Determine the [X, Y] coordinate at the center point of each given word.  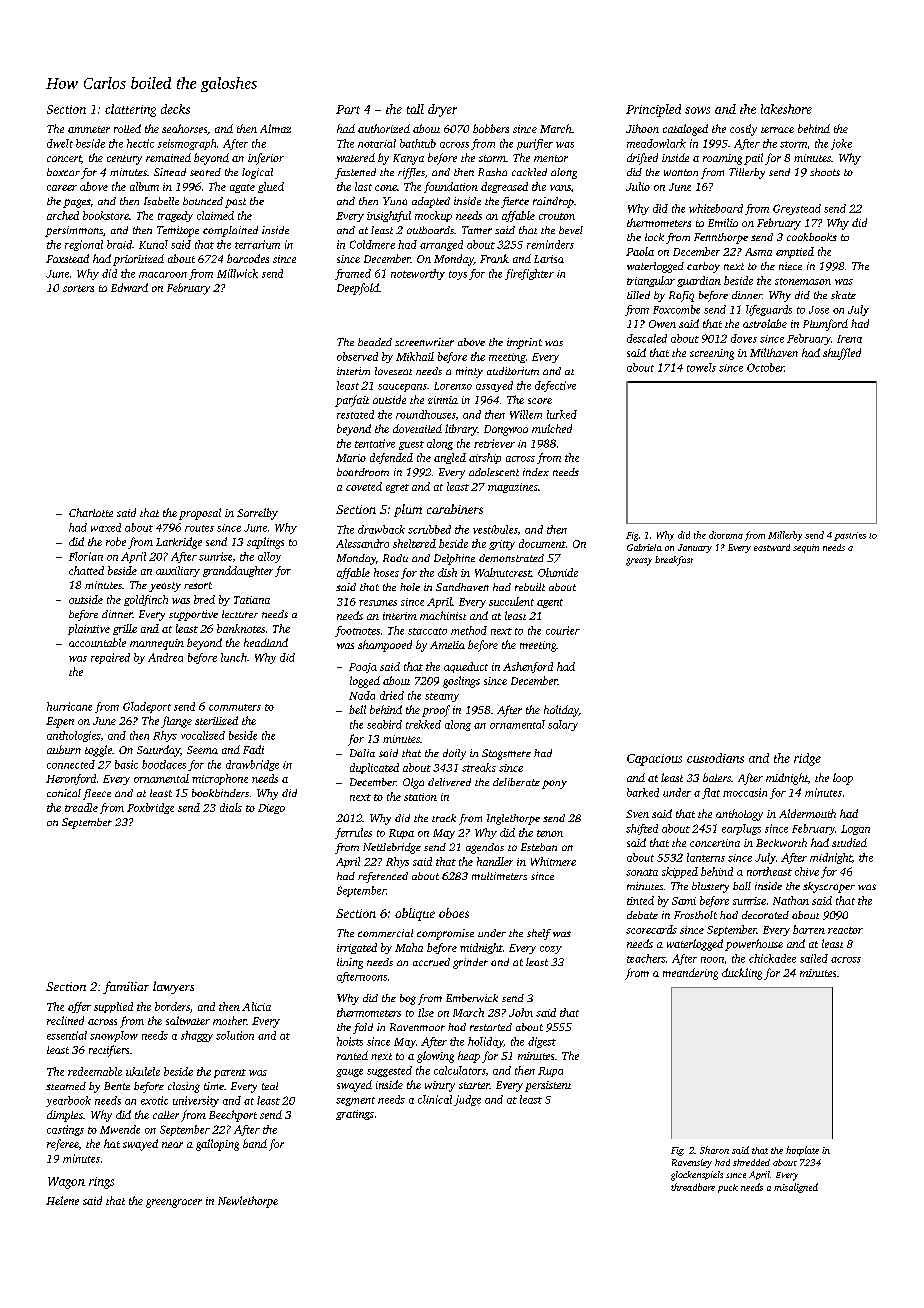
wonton [681, 172]
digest [542, 1042]
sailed [814, 958]
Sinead [170, 172]
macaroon [163, 275]
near [172, 1145]
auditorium [513, 371]
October [765, 367]
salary [563, 725]
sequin [806, 548]
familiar [126, 987]
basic [126, 764]
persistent [548, 1086]
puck [728, 1188]
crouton [557, 216]
